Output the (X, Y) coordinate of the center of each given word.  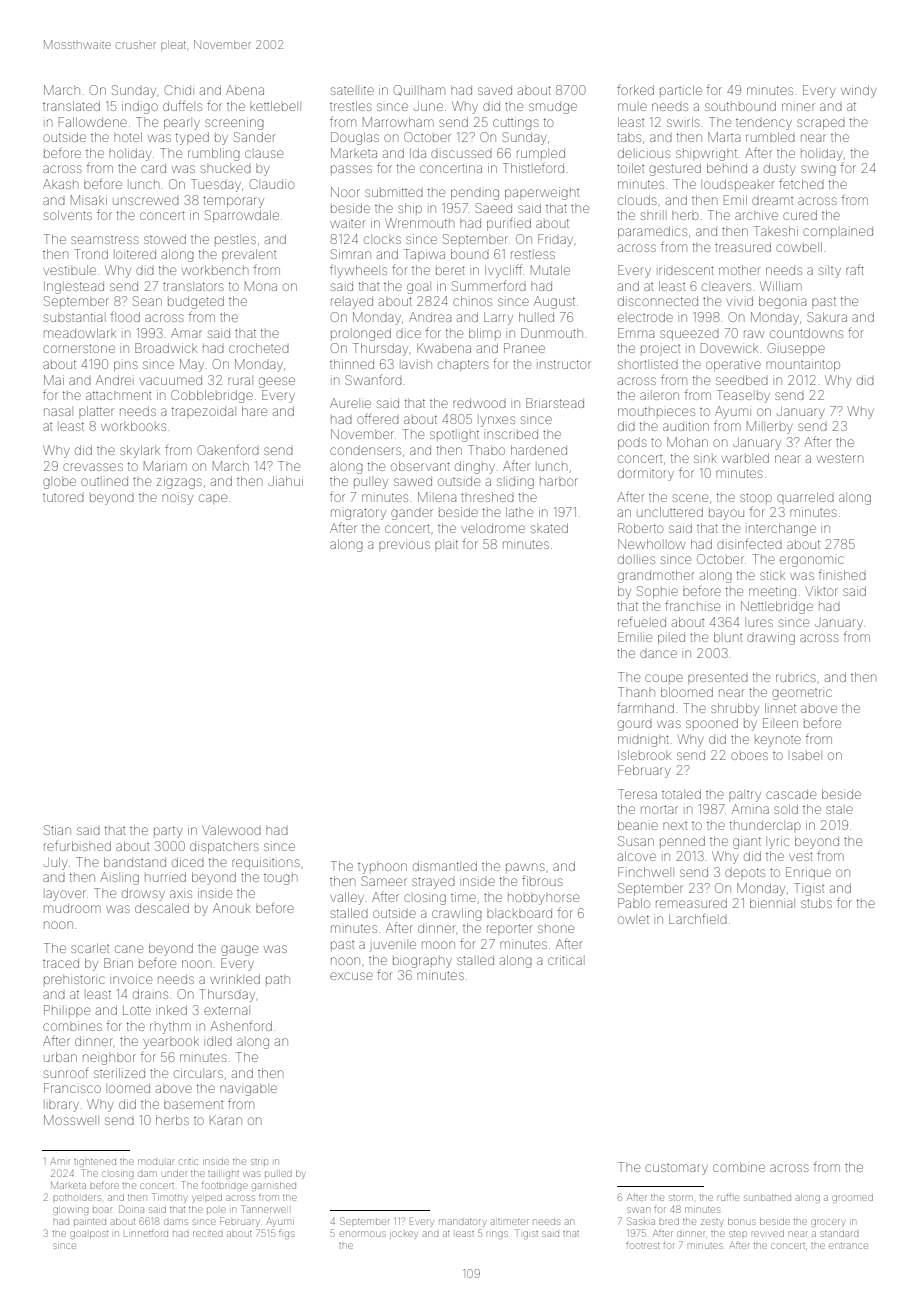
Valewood (231, 830)
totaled (681, 794)
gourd (635, 725)
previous (404, 545)
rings (496, 1235)
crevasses (93, 467)
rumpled (541, 153)
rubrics (796, 678)
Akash (60, 184)
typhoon (382, 868)
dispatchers (224, 848)
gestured (675, 169)
